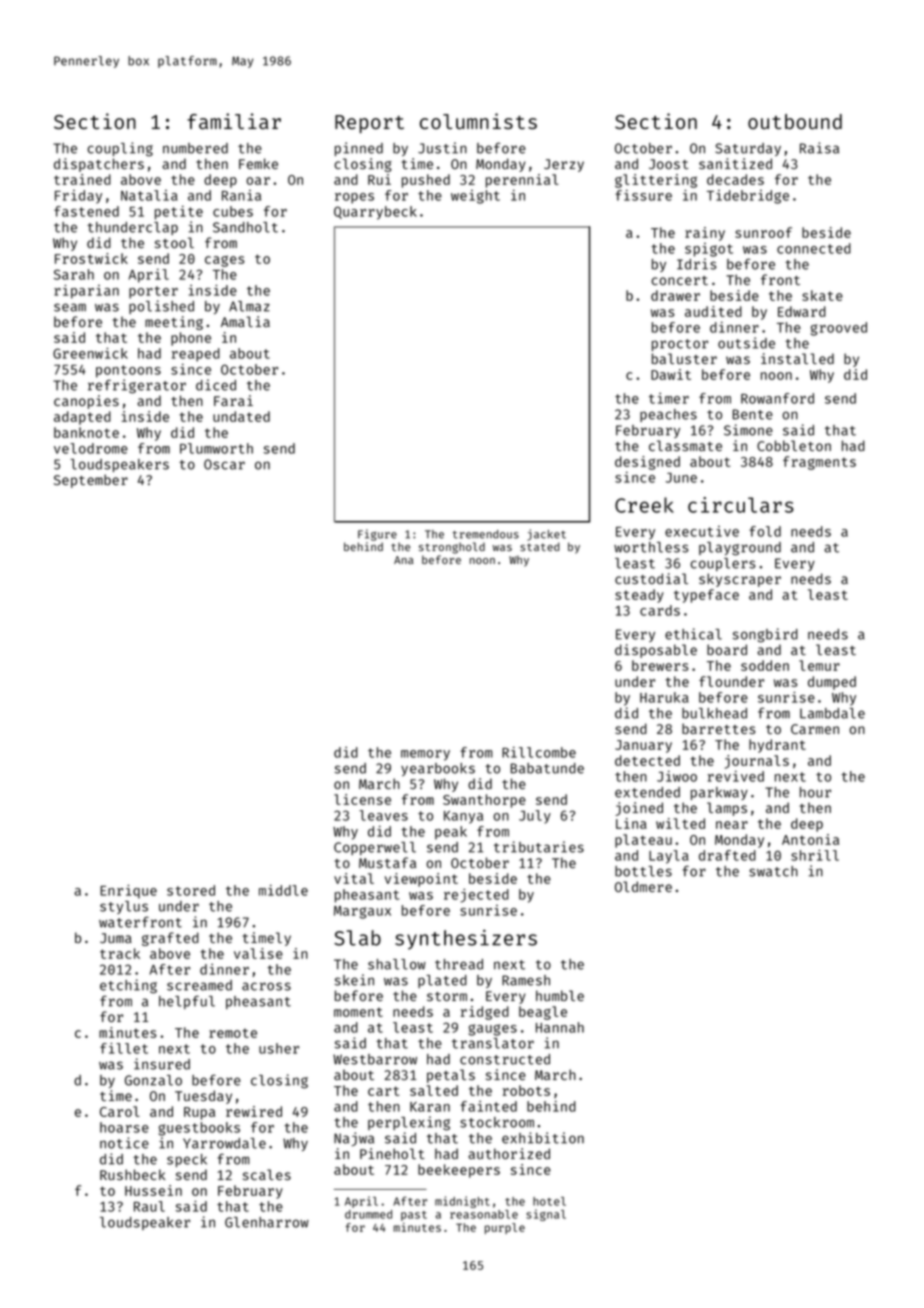  What do you see at coordinates (795, 121) in the image?
I see `outbound` at bounding box center [795, 121].
